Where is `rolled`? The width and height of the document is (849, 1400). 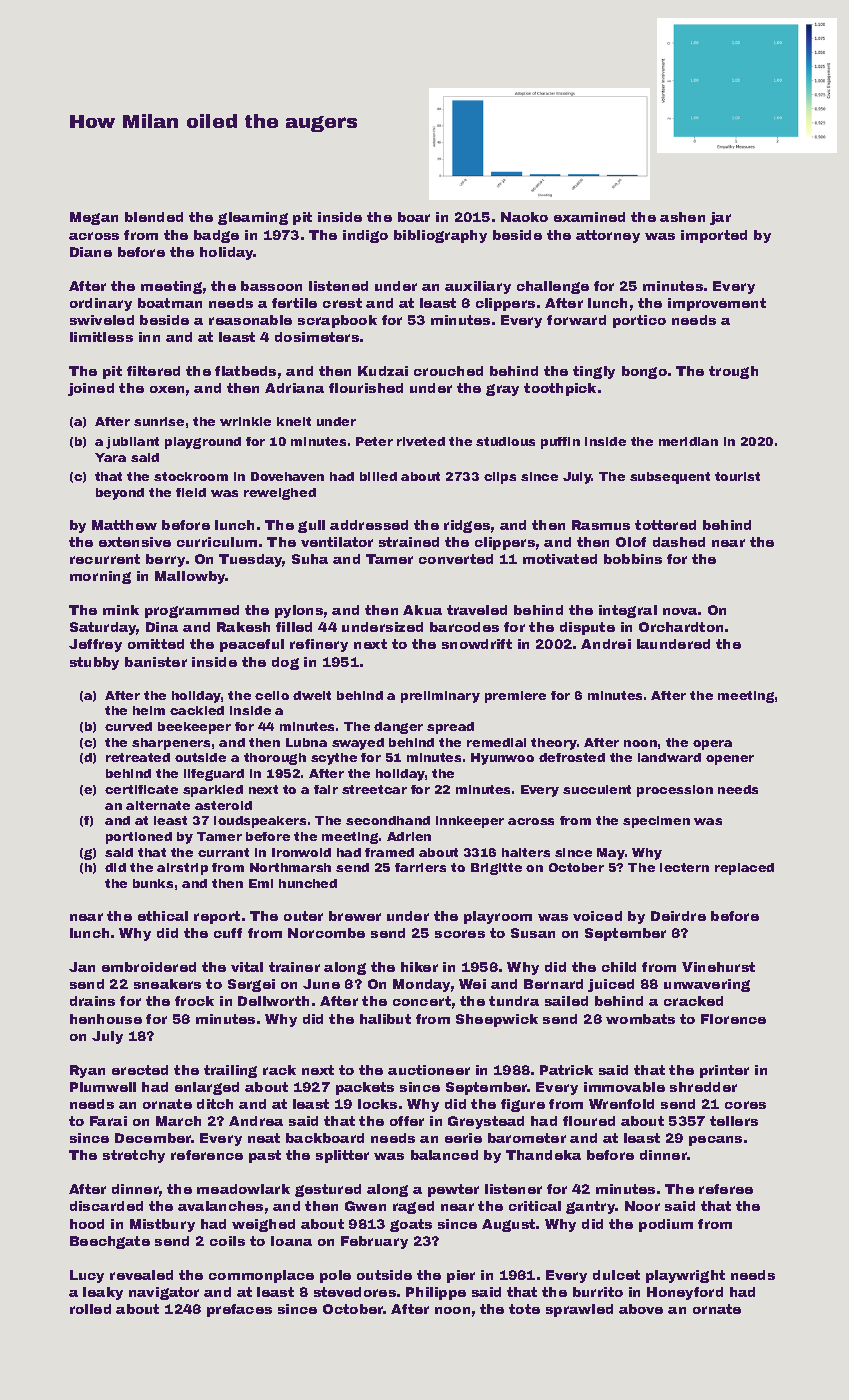 rolled is located at coordinates (90, 1309).
